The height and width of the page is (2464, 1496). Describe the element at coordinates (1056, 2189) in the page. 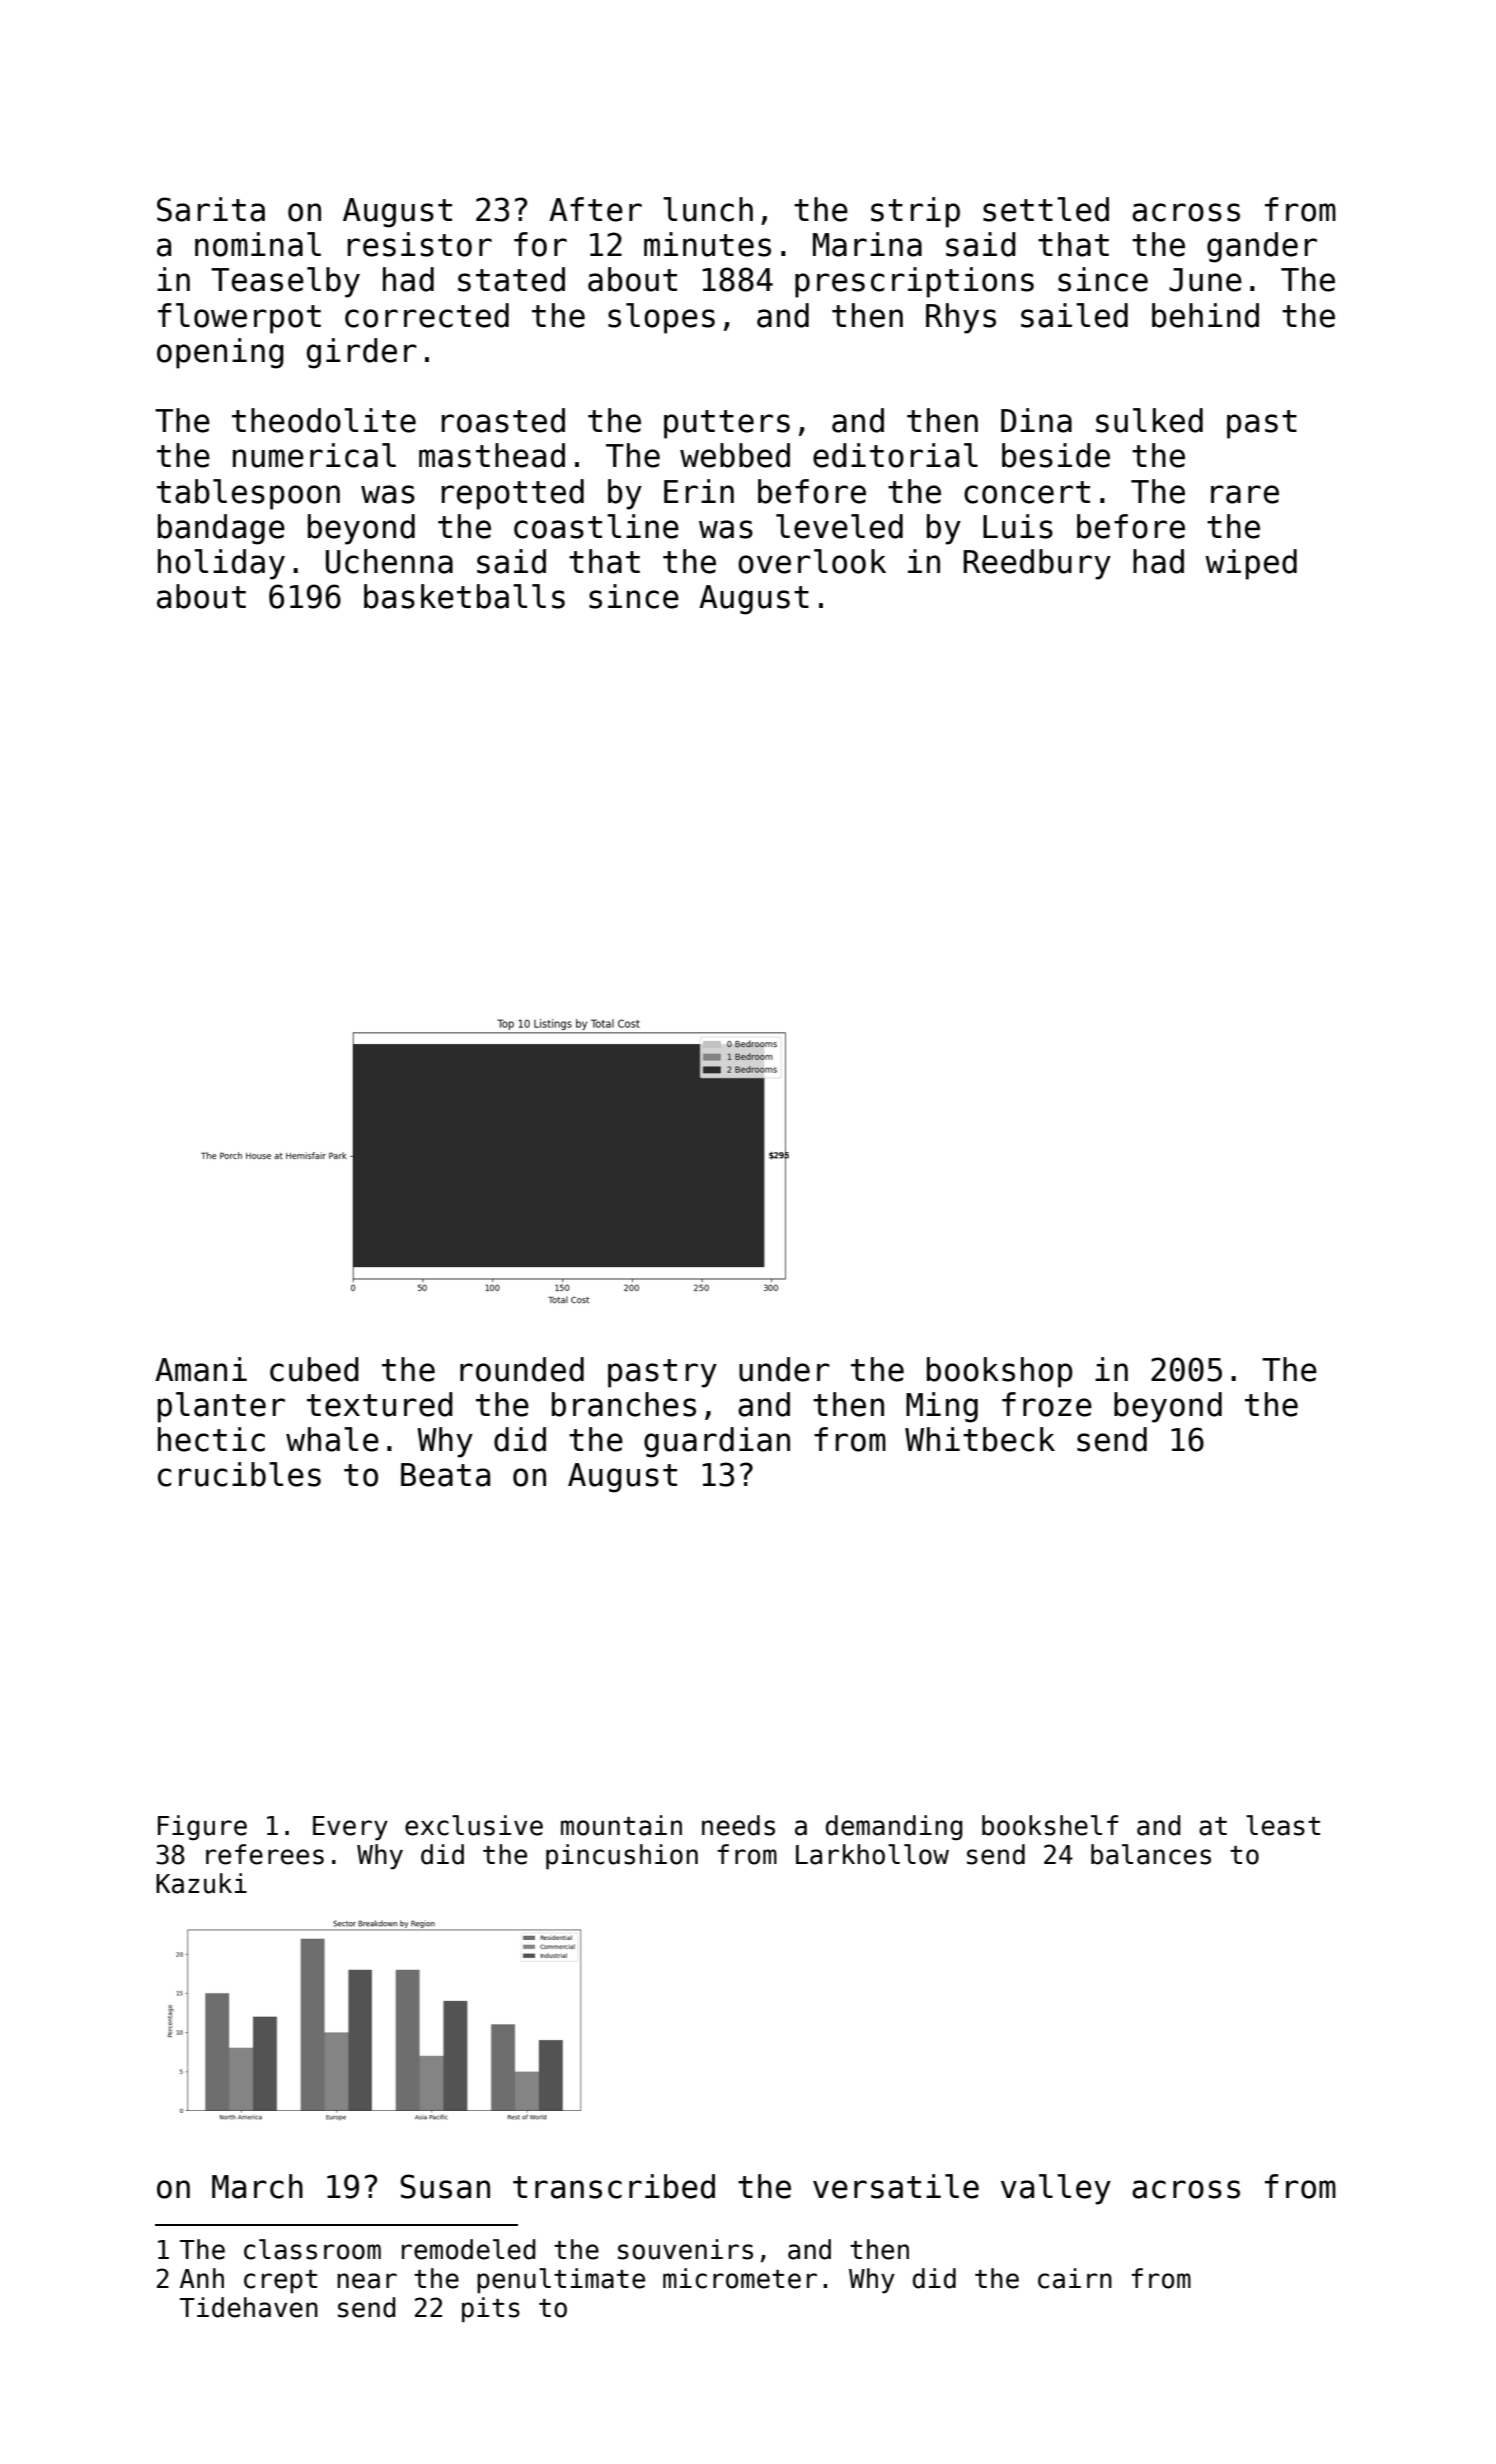

I see `valley` at that location.
